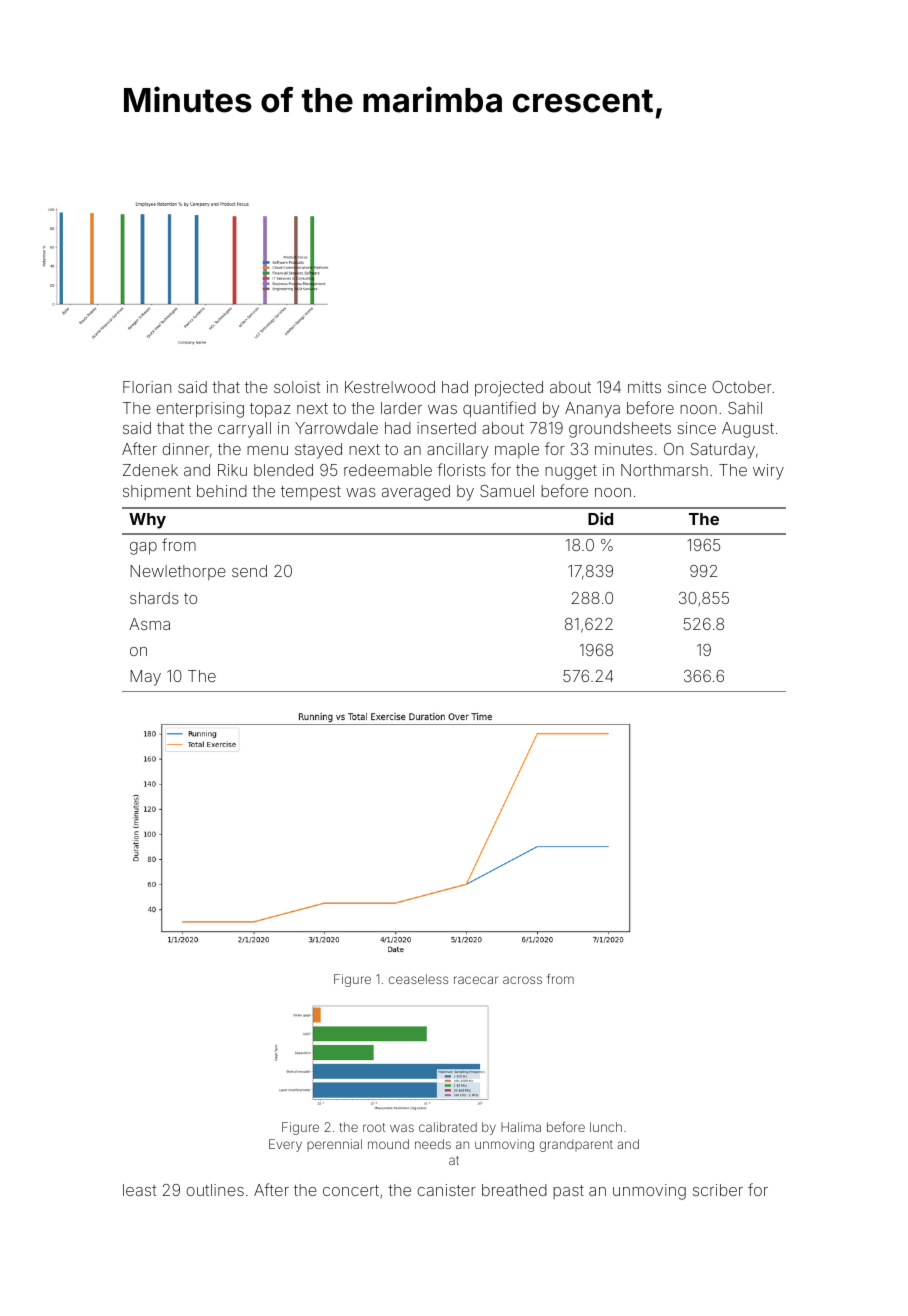 The image size is (908, 1316). What do you see at coordinates (149, 624) in the screenshot?
I see `Asma` at bounding box center [149, 624].
